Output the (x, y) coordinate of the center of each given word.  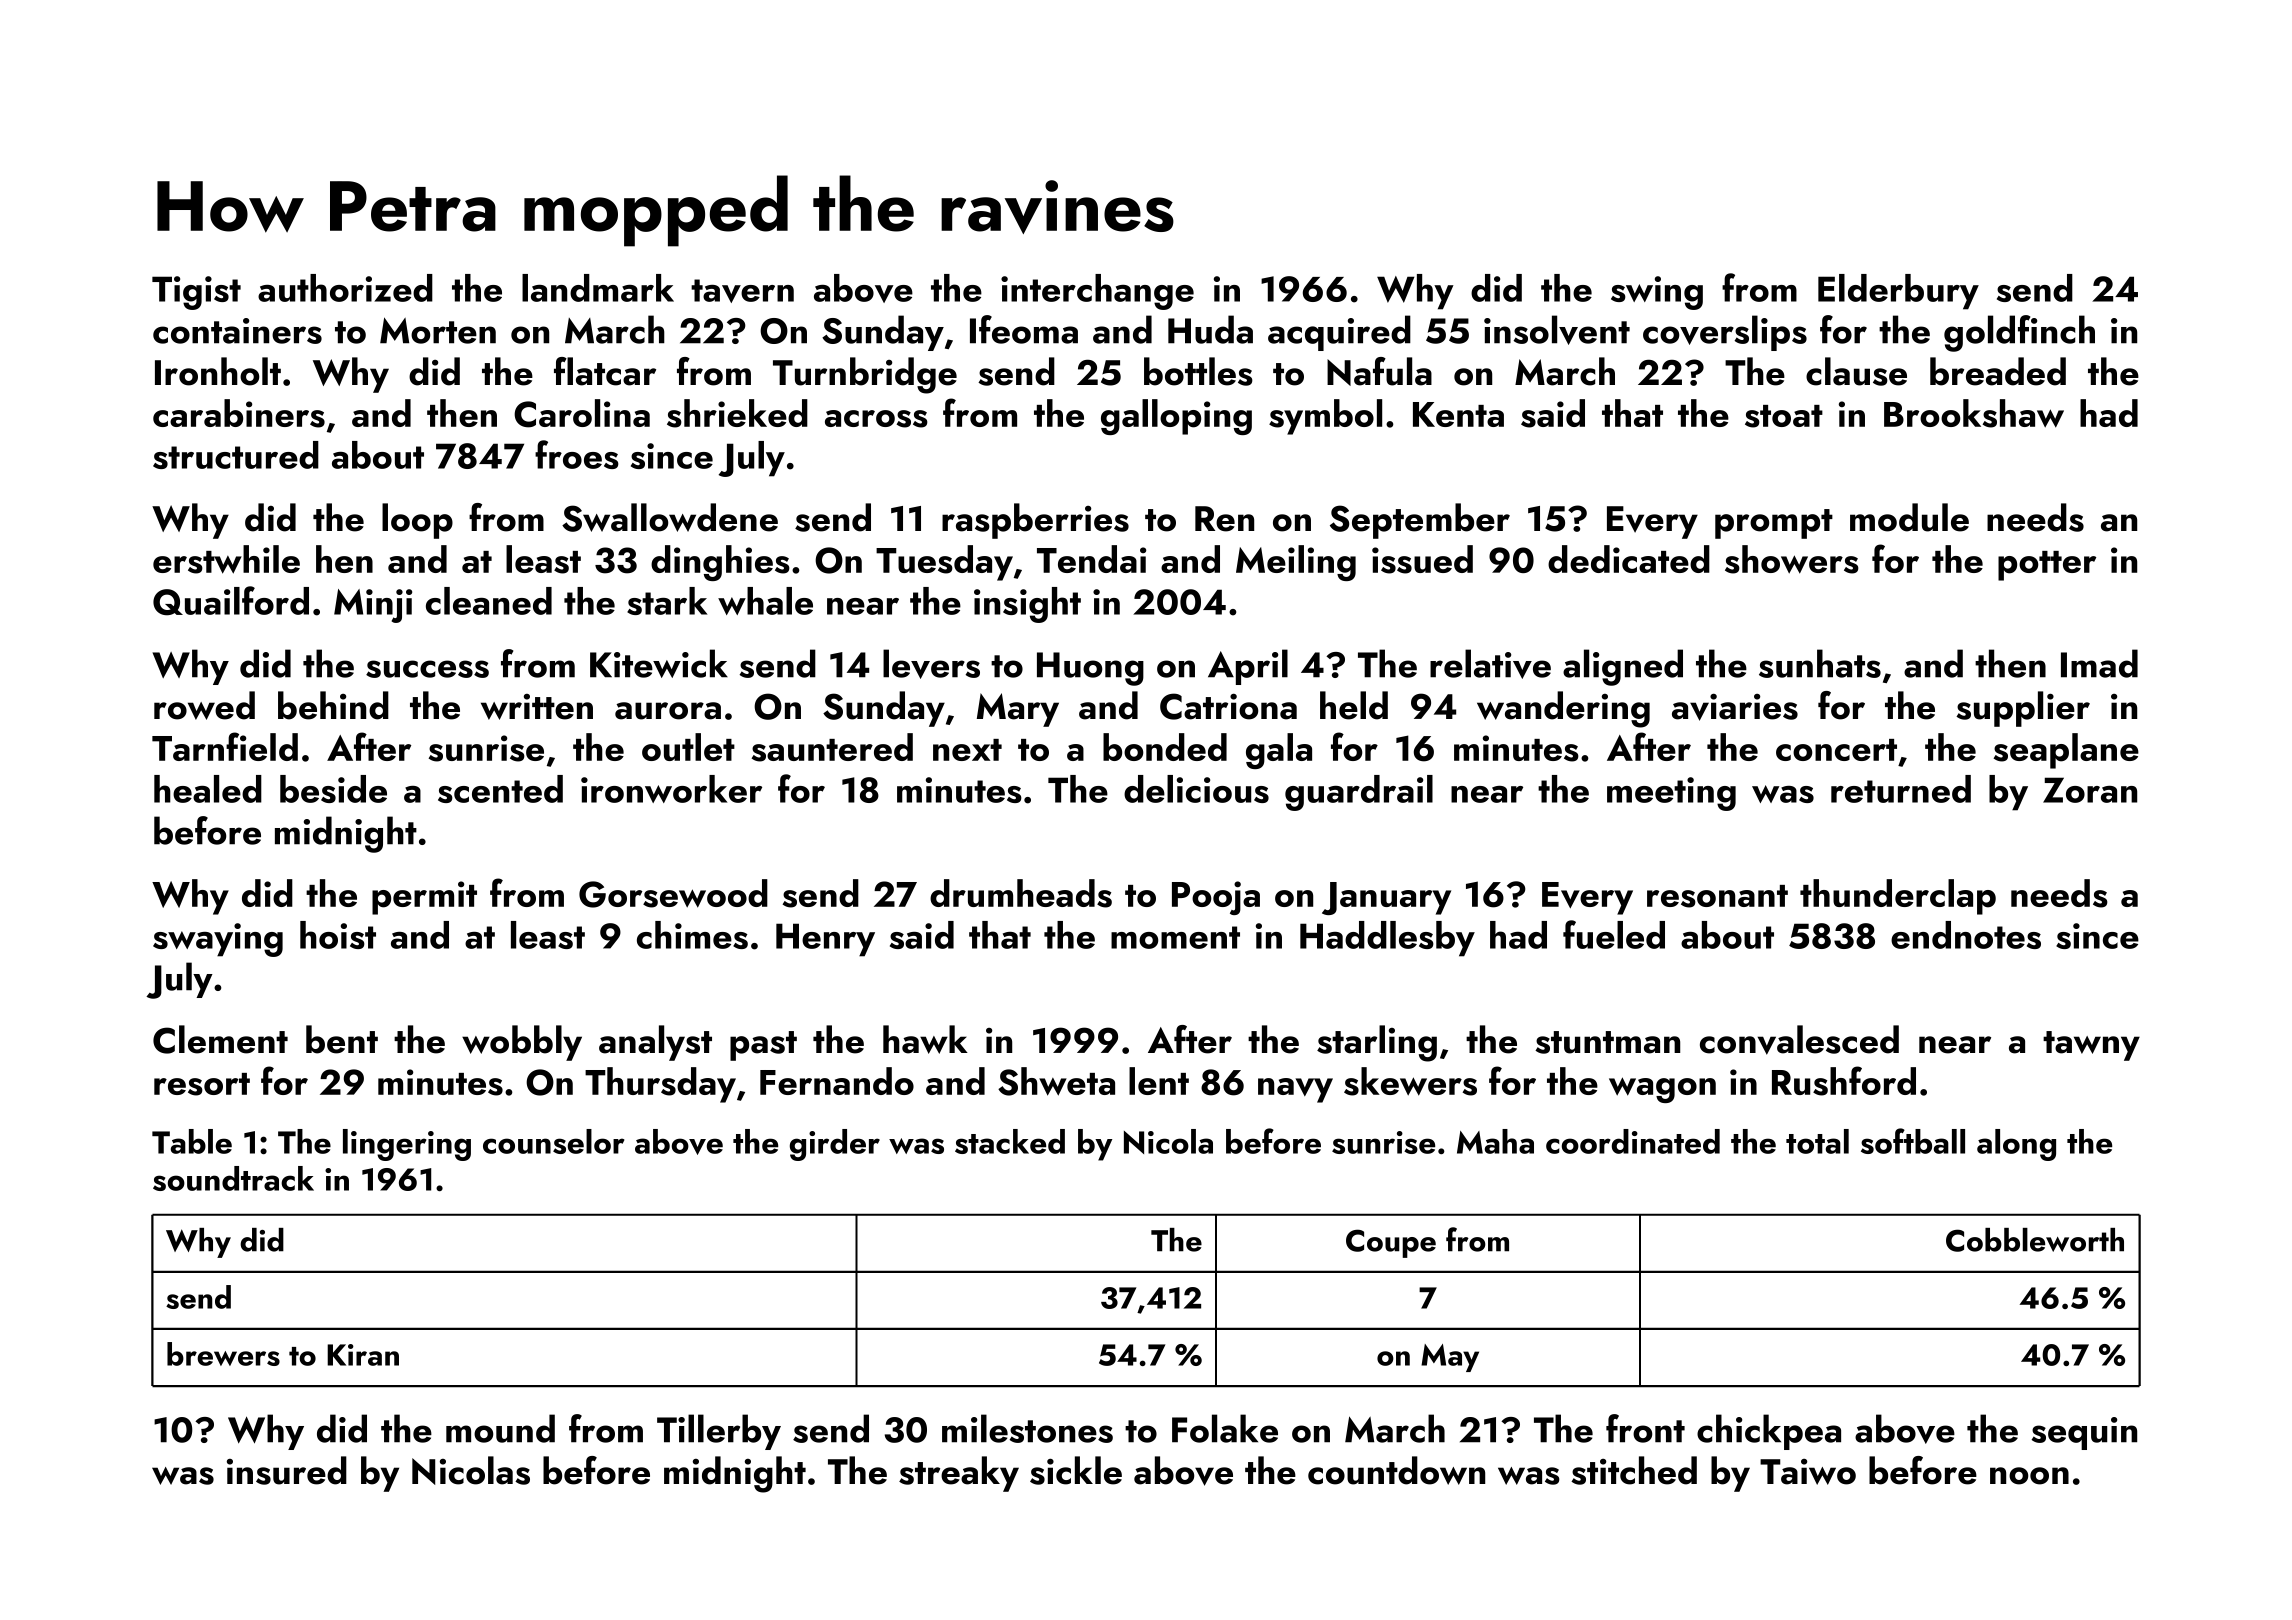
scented (500, 789)
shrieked (737, 413)
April (1248, 667)
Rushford (1844, 1081)
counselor (553, 1141)
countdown (1396, 1470)
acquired (1339, 333)
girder (835, 1145)
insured (287, 1470)
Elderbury (1898, 292)
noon (2029, 1476)
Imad (2099, 663)
